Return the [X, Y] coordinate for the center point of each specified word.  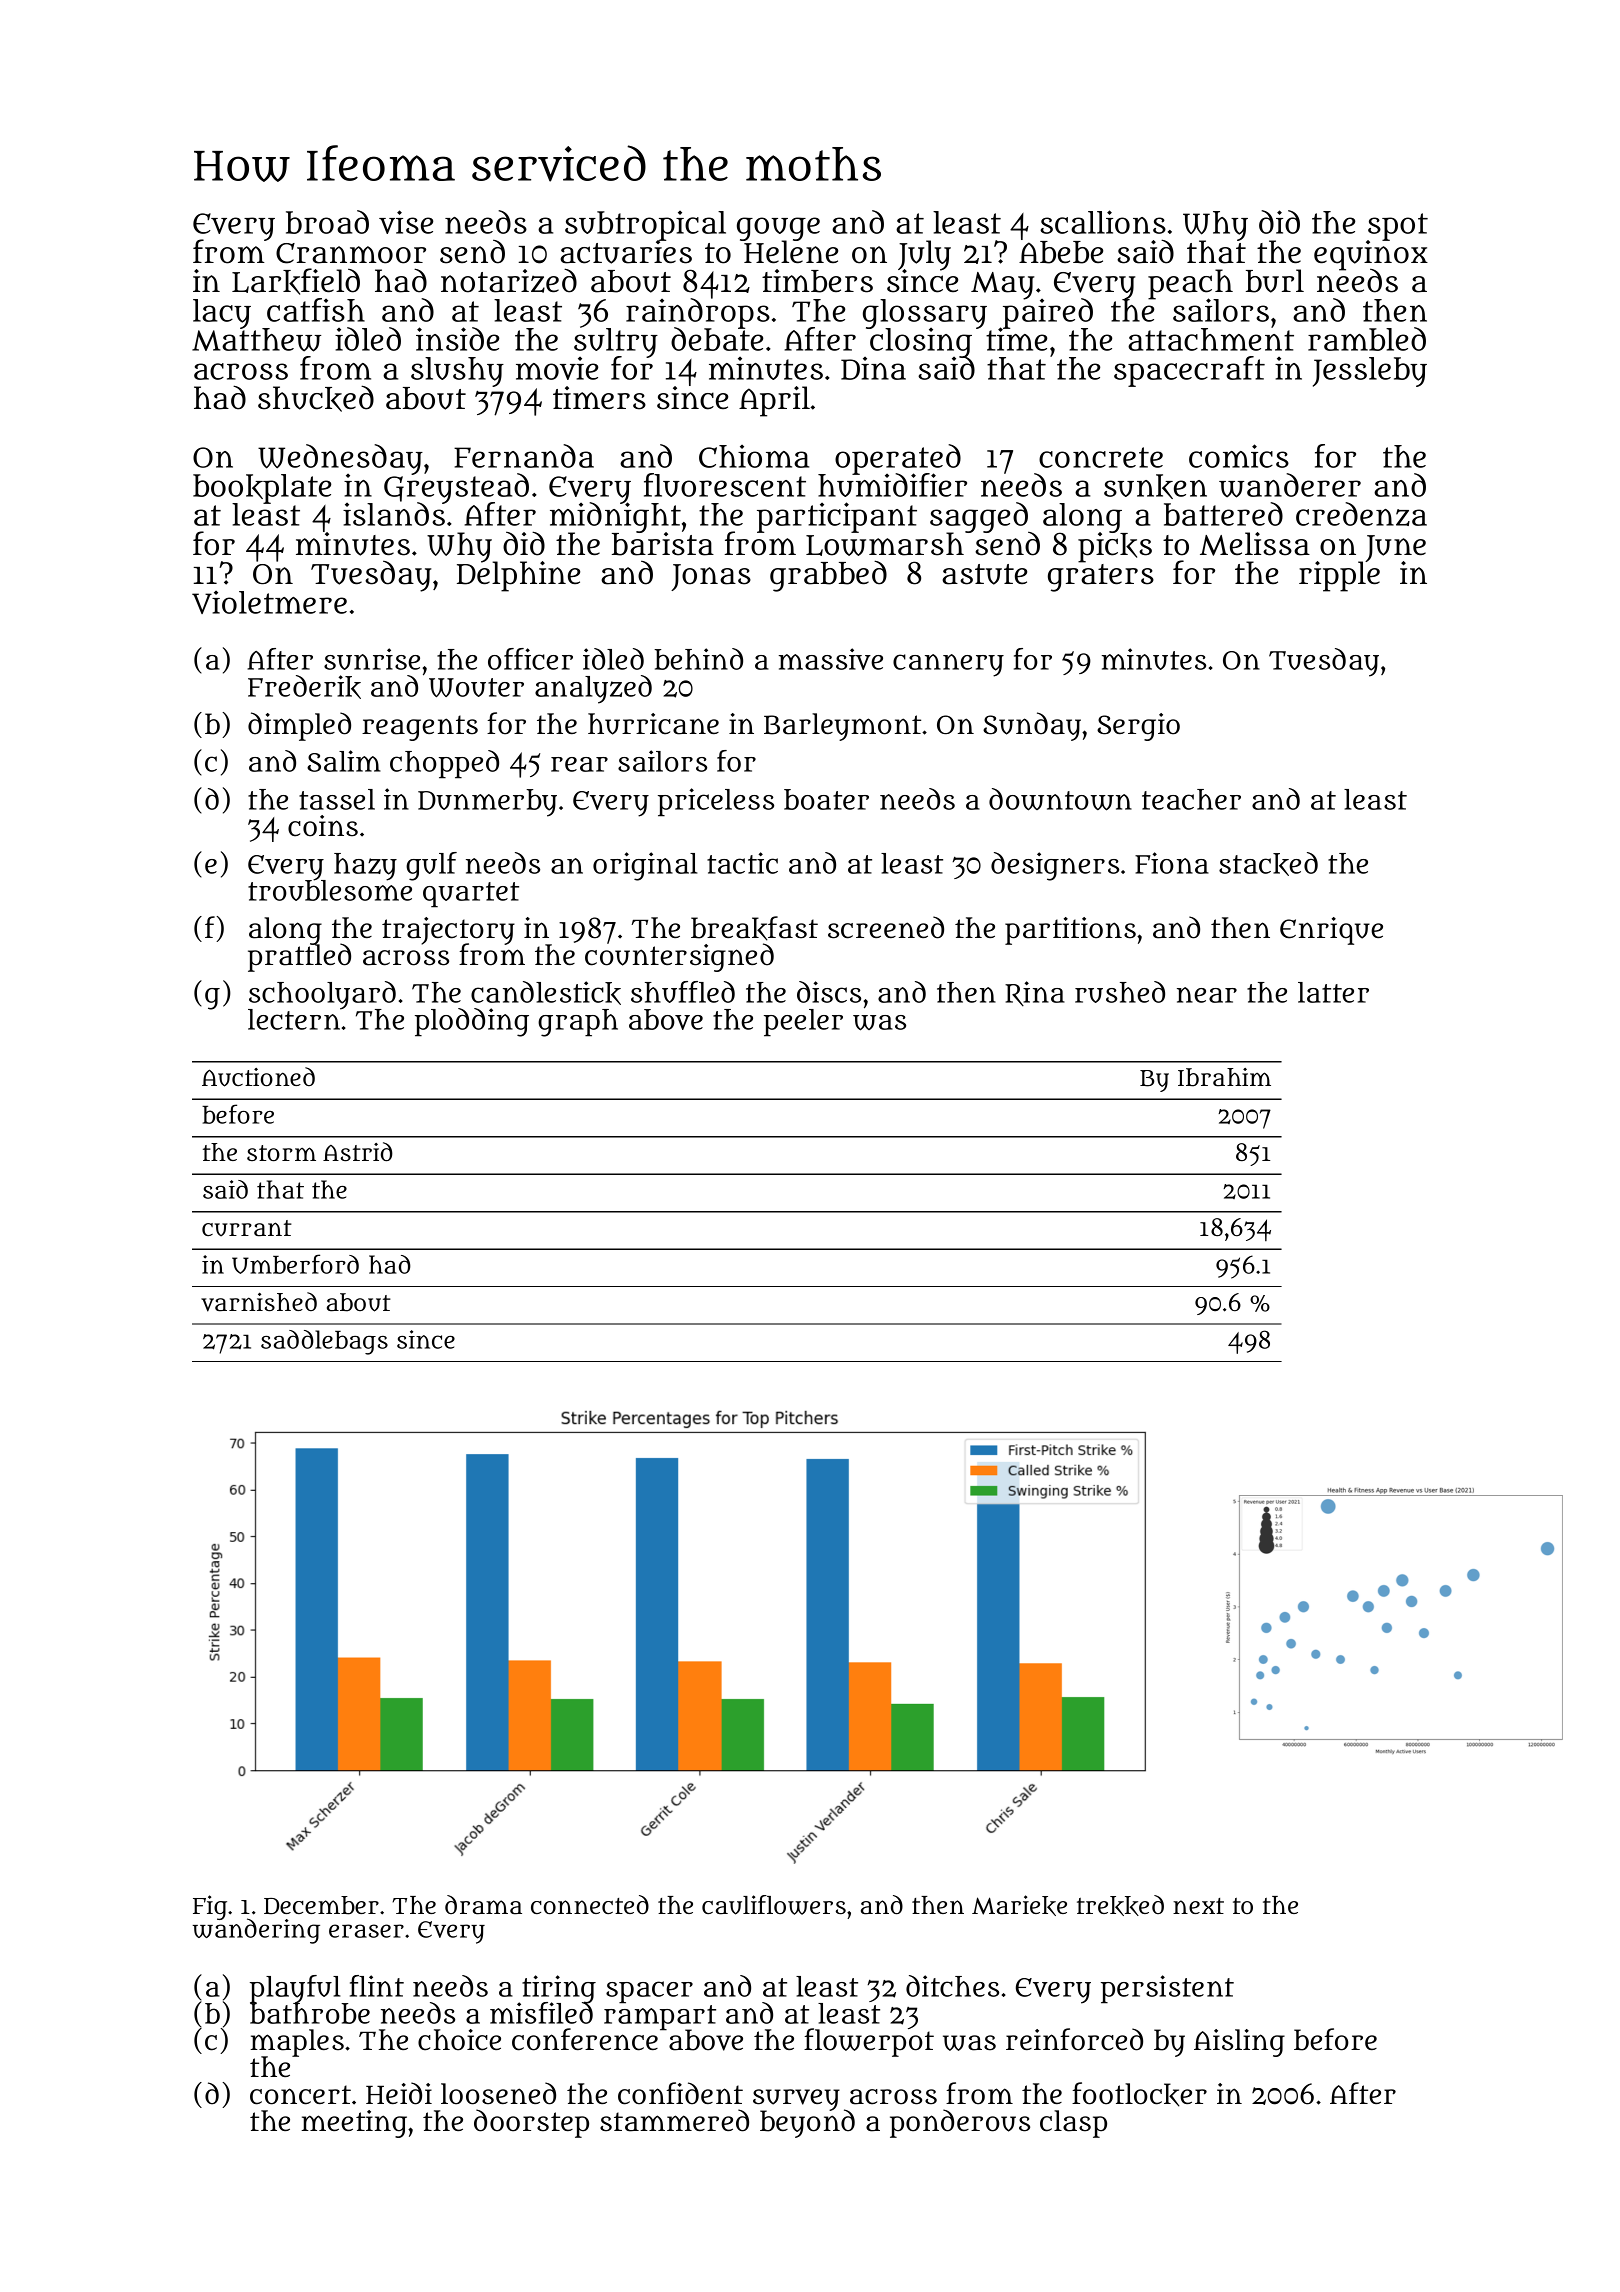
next [1198, 1906]
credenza [1361, 514]
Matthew [256, 340]
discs [829, 992]
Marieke [1019, 1905]
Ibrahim [1224, 1077]
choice [459, 2040]
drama [483, 1905]
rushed [1120, 992]
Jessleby [1370, 372]
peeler [803, 1023]
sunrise [372, 659]
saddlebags [324, 1342]
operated [898, 459]
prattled [299, 958]
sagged [980, 517]
